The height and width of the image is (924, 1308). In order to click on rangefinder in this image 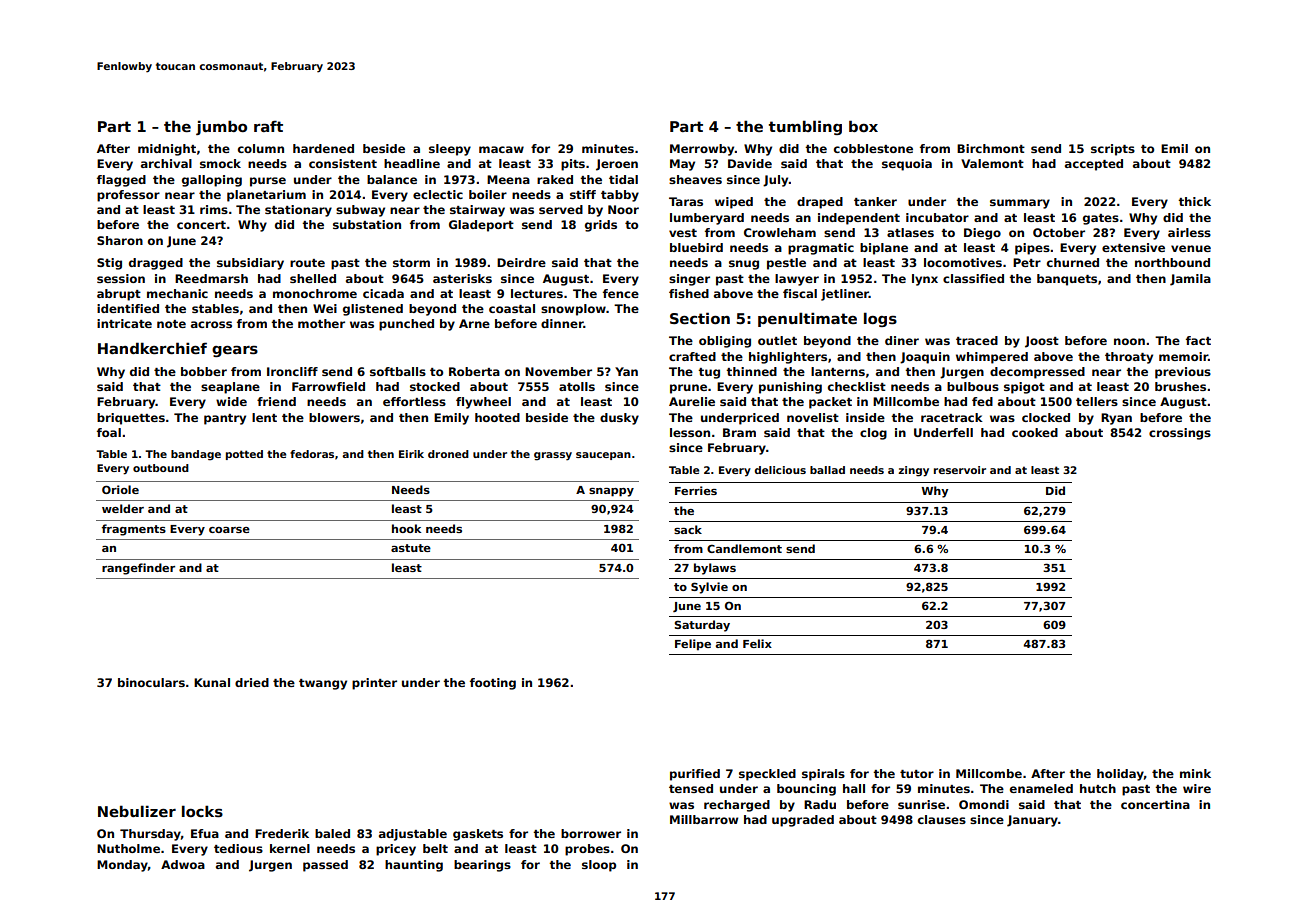, I will do `click(138, 569)`.
